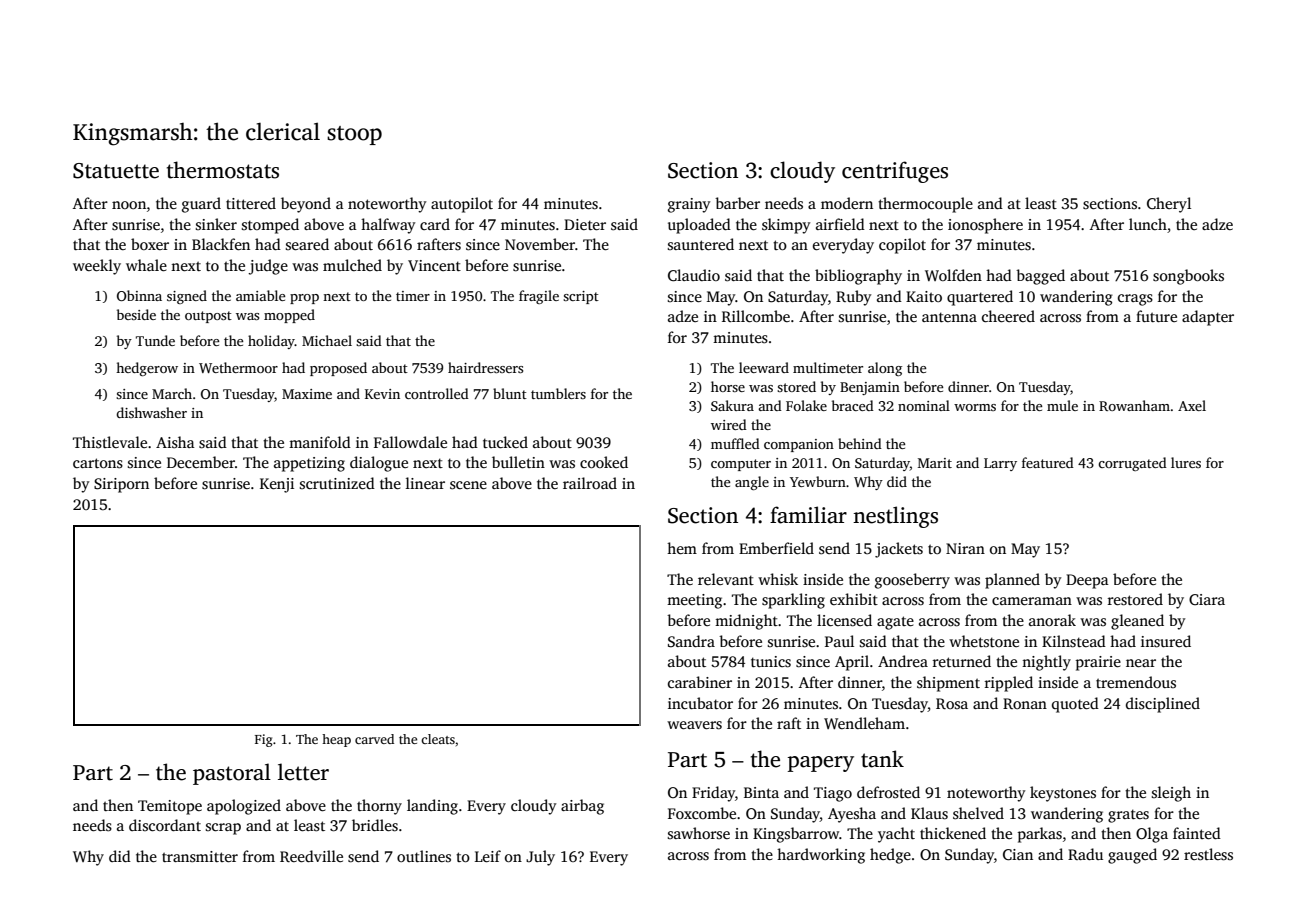 Image resolution: width=1308 pixels, height=924 pixels. Describe the element at coordinates (382, 394) in the screenshot. I see `Kevin` at that location.
